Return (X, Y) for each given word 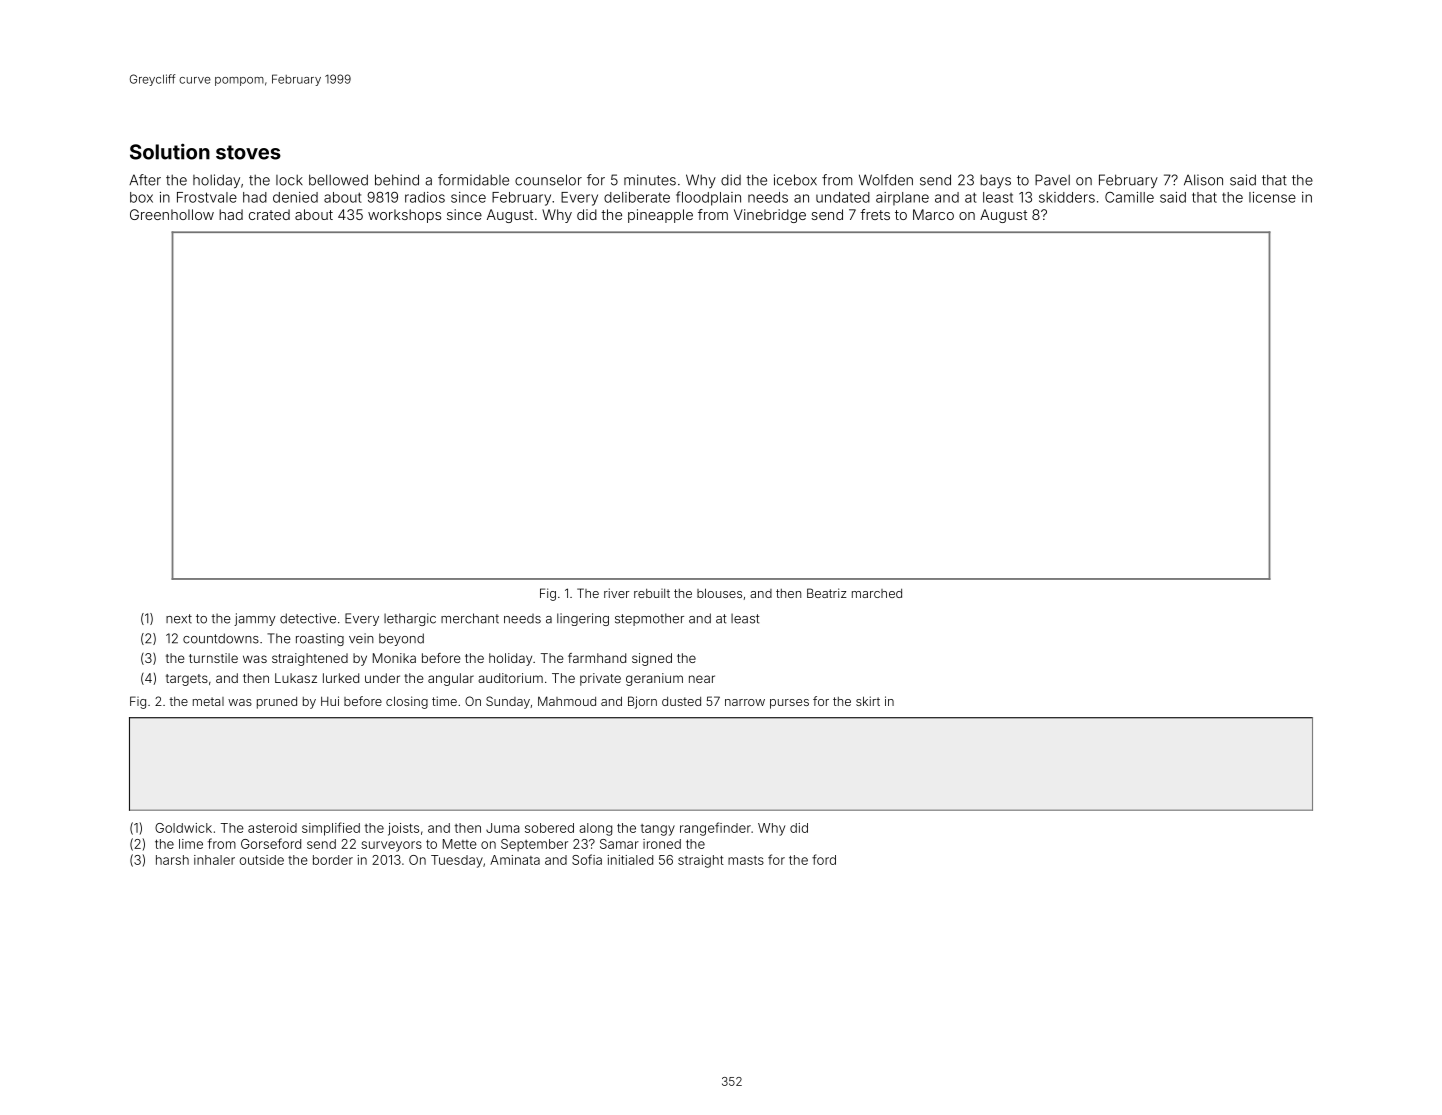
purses (789, 704)
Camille (1129, 197)
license (1272, 197)
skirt (868, 701)
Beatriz (827, 593)
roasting (320, 639)
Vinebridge (770, 216)
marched (877, 593)
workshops (404, 216)
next (179, 619)
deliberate (637, 197)
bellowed (338, 180)
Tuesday (457, 861)
